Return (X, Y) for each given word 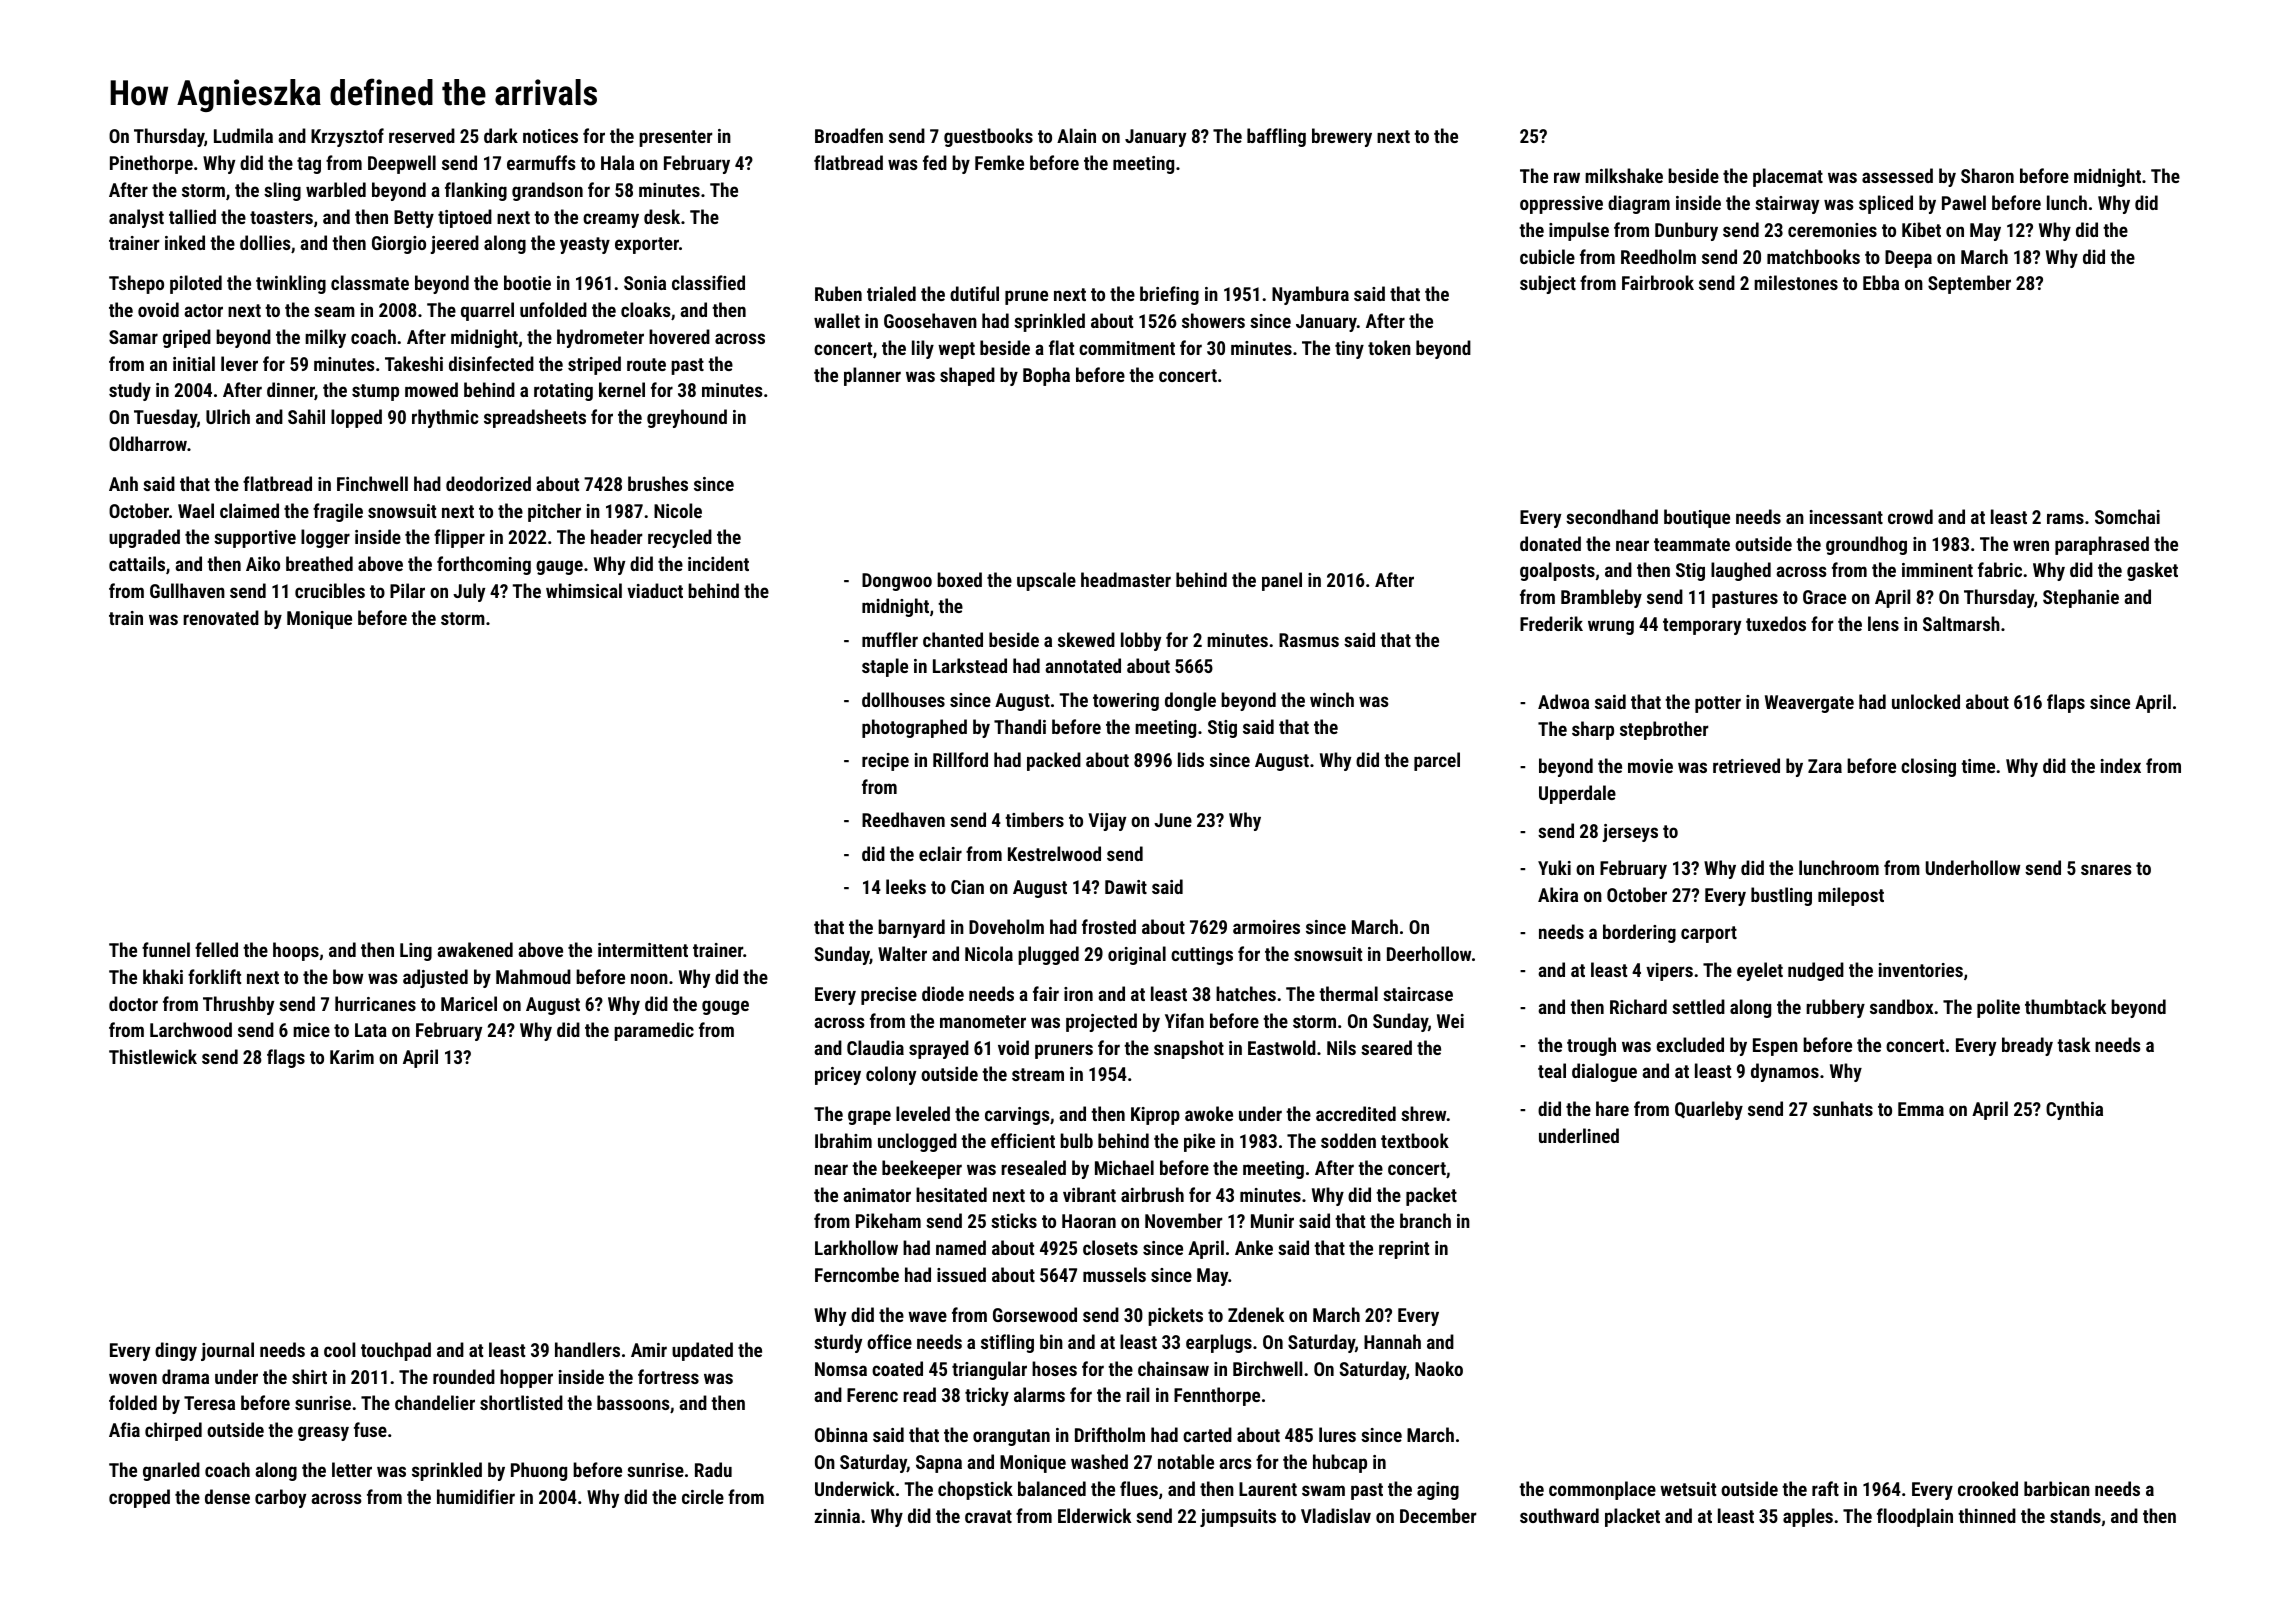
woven (133, 1378)
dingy (176, 1351)
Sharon (1987, 175)
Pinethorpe (151, 164)
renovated (221, 617)
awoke (1209, 1113)
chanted (953, 639)
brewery (1342, 137)
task (2073, 1044)
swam (1323, 1490)
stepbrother (1664, 730)
